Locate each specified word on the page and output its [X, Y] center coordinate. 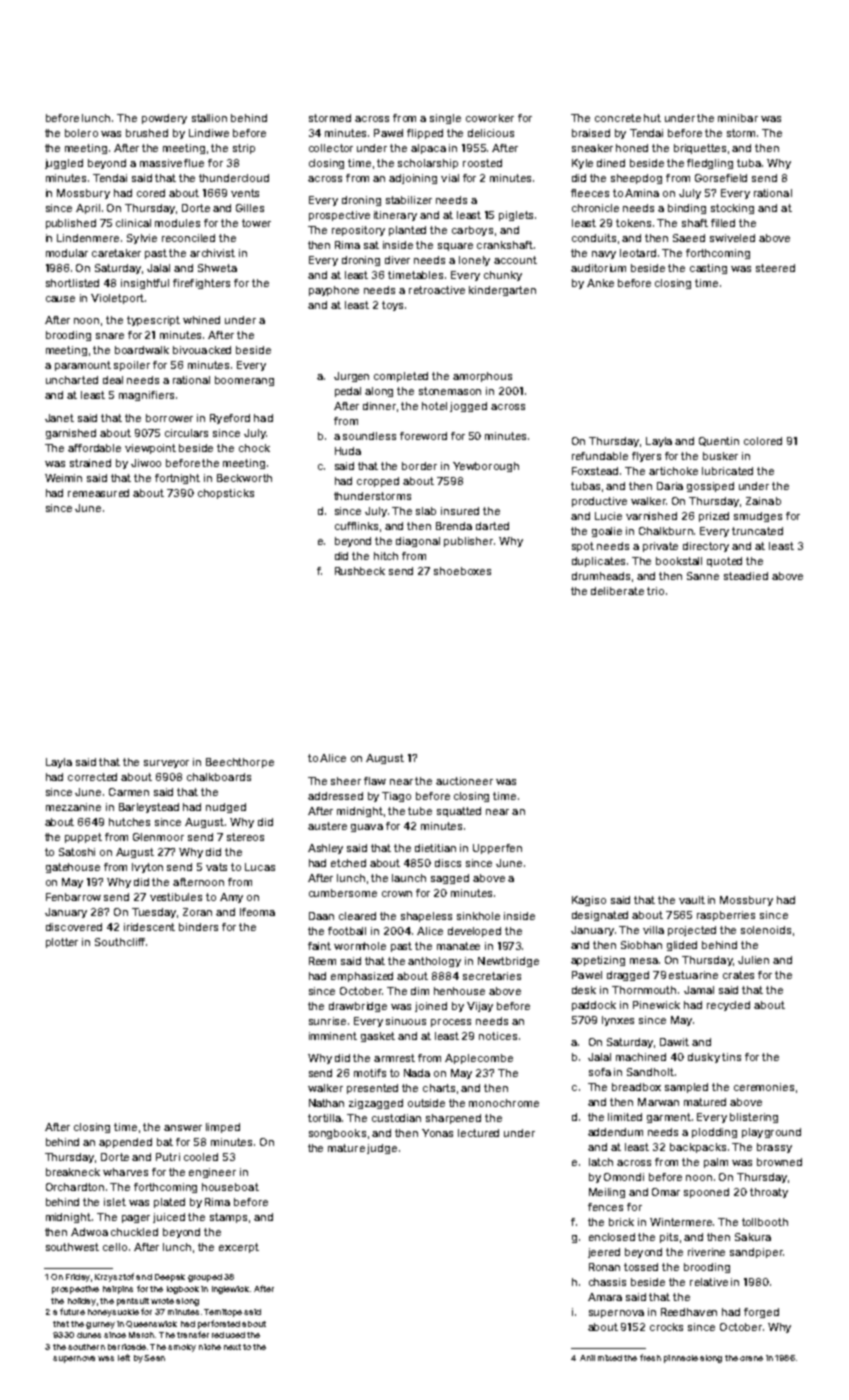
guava [367, 828]
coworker [490, 118]
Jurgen [351, 377]
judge [382, 1149]
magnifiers [146, 396]
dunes [89, 1335]
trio [655, 591]
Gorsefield [721, 178]
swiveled [732, 238]
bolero [81, 133]
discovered [74, 927]
